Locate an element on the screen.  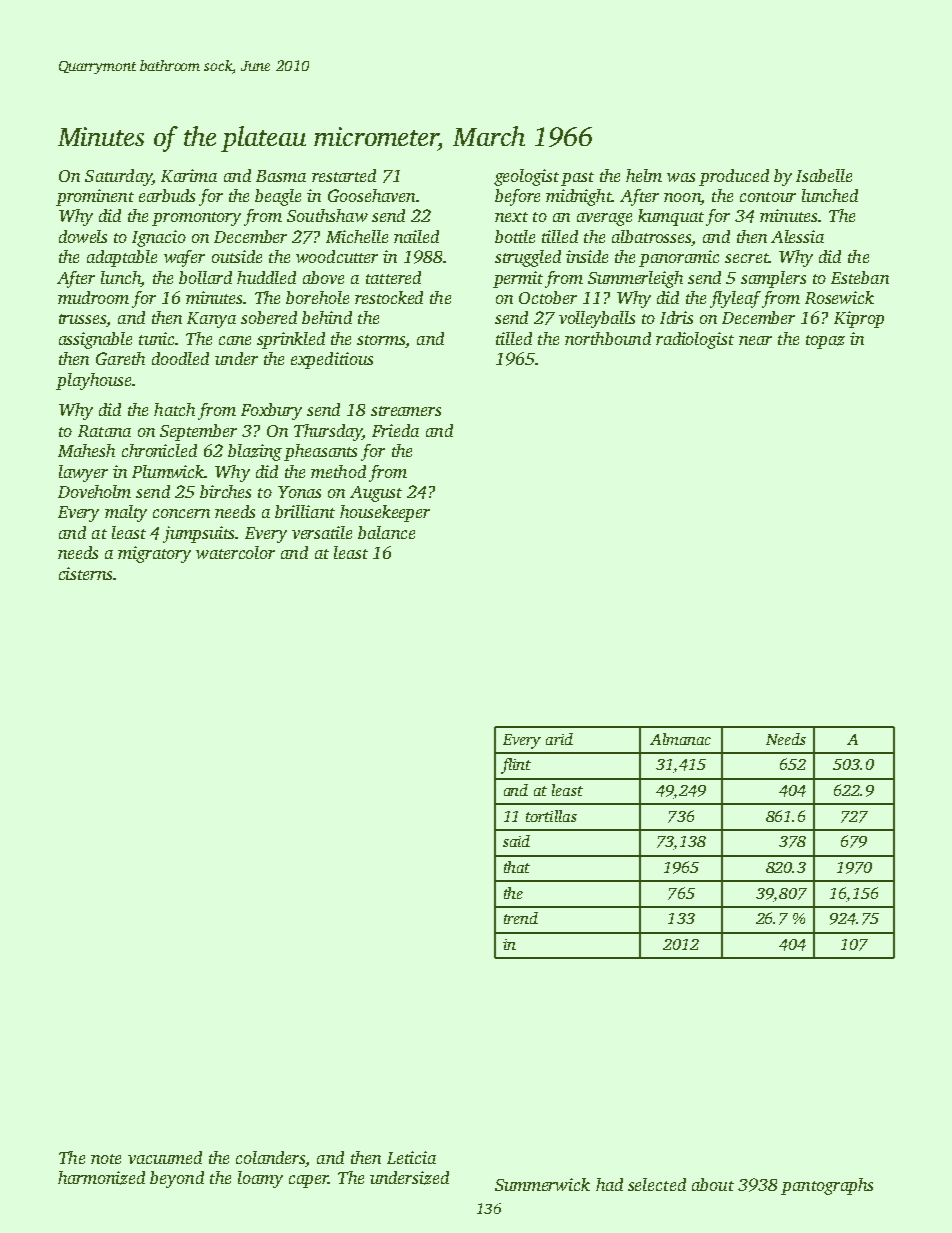
said is located at coordinates (516, 841).
